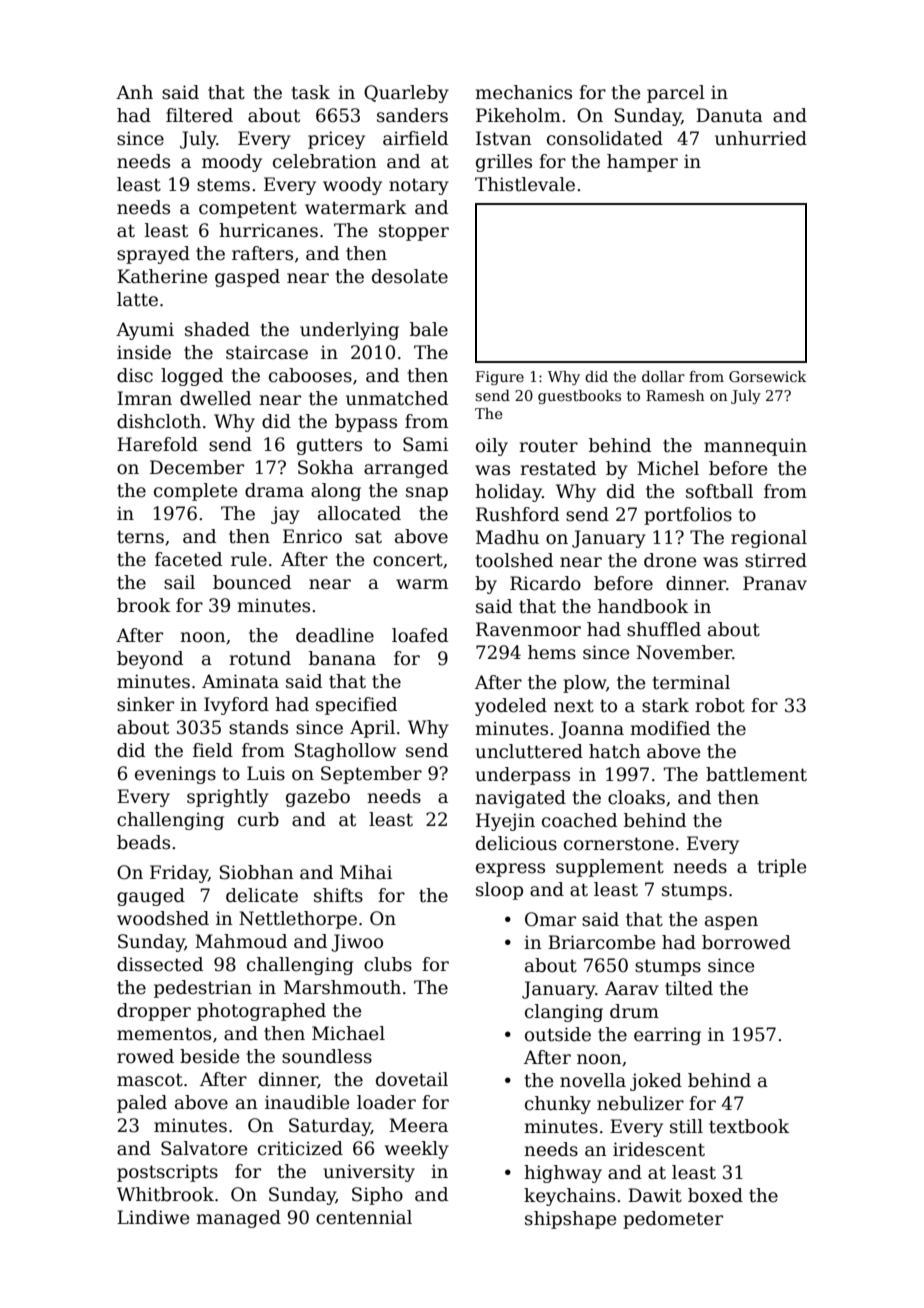  Describe the element at coordinates (228, 798) in the page. I see `sprightly` at that location.
